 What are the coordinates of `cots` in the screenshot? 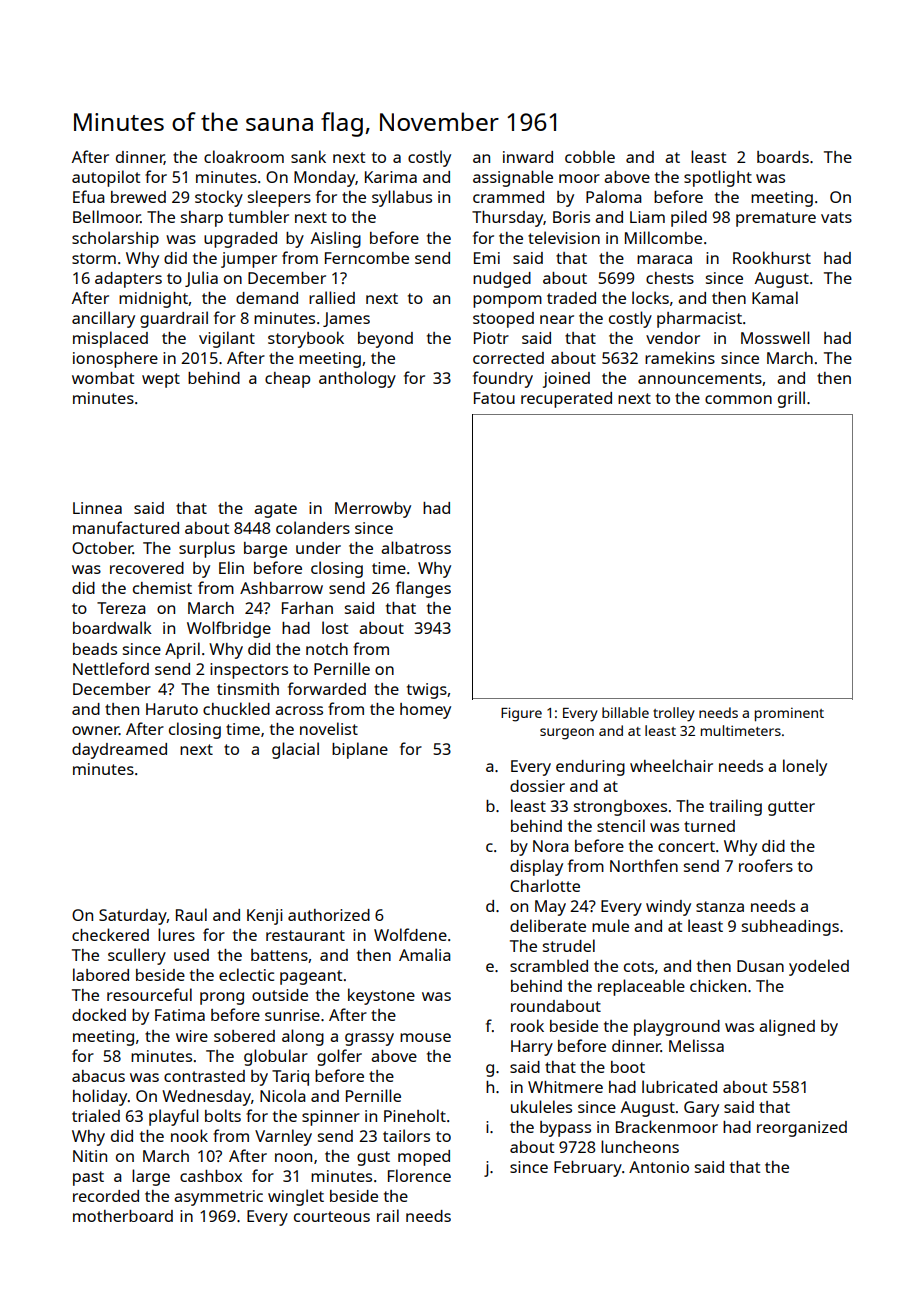 It's located at (639, 966).
